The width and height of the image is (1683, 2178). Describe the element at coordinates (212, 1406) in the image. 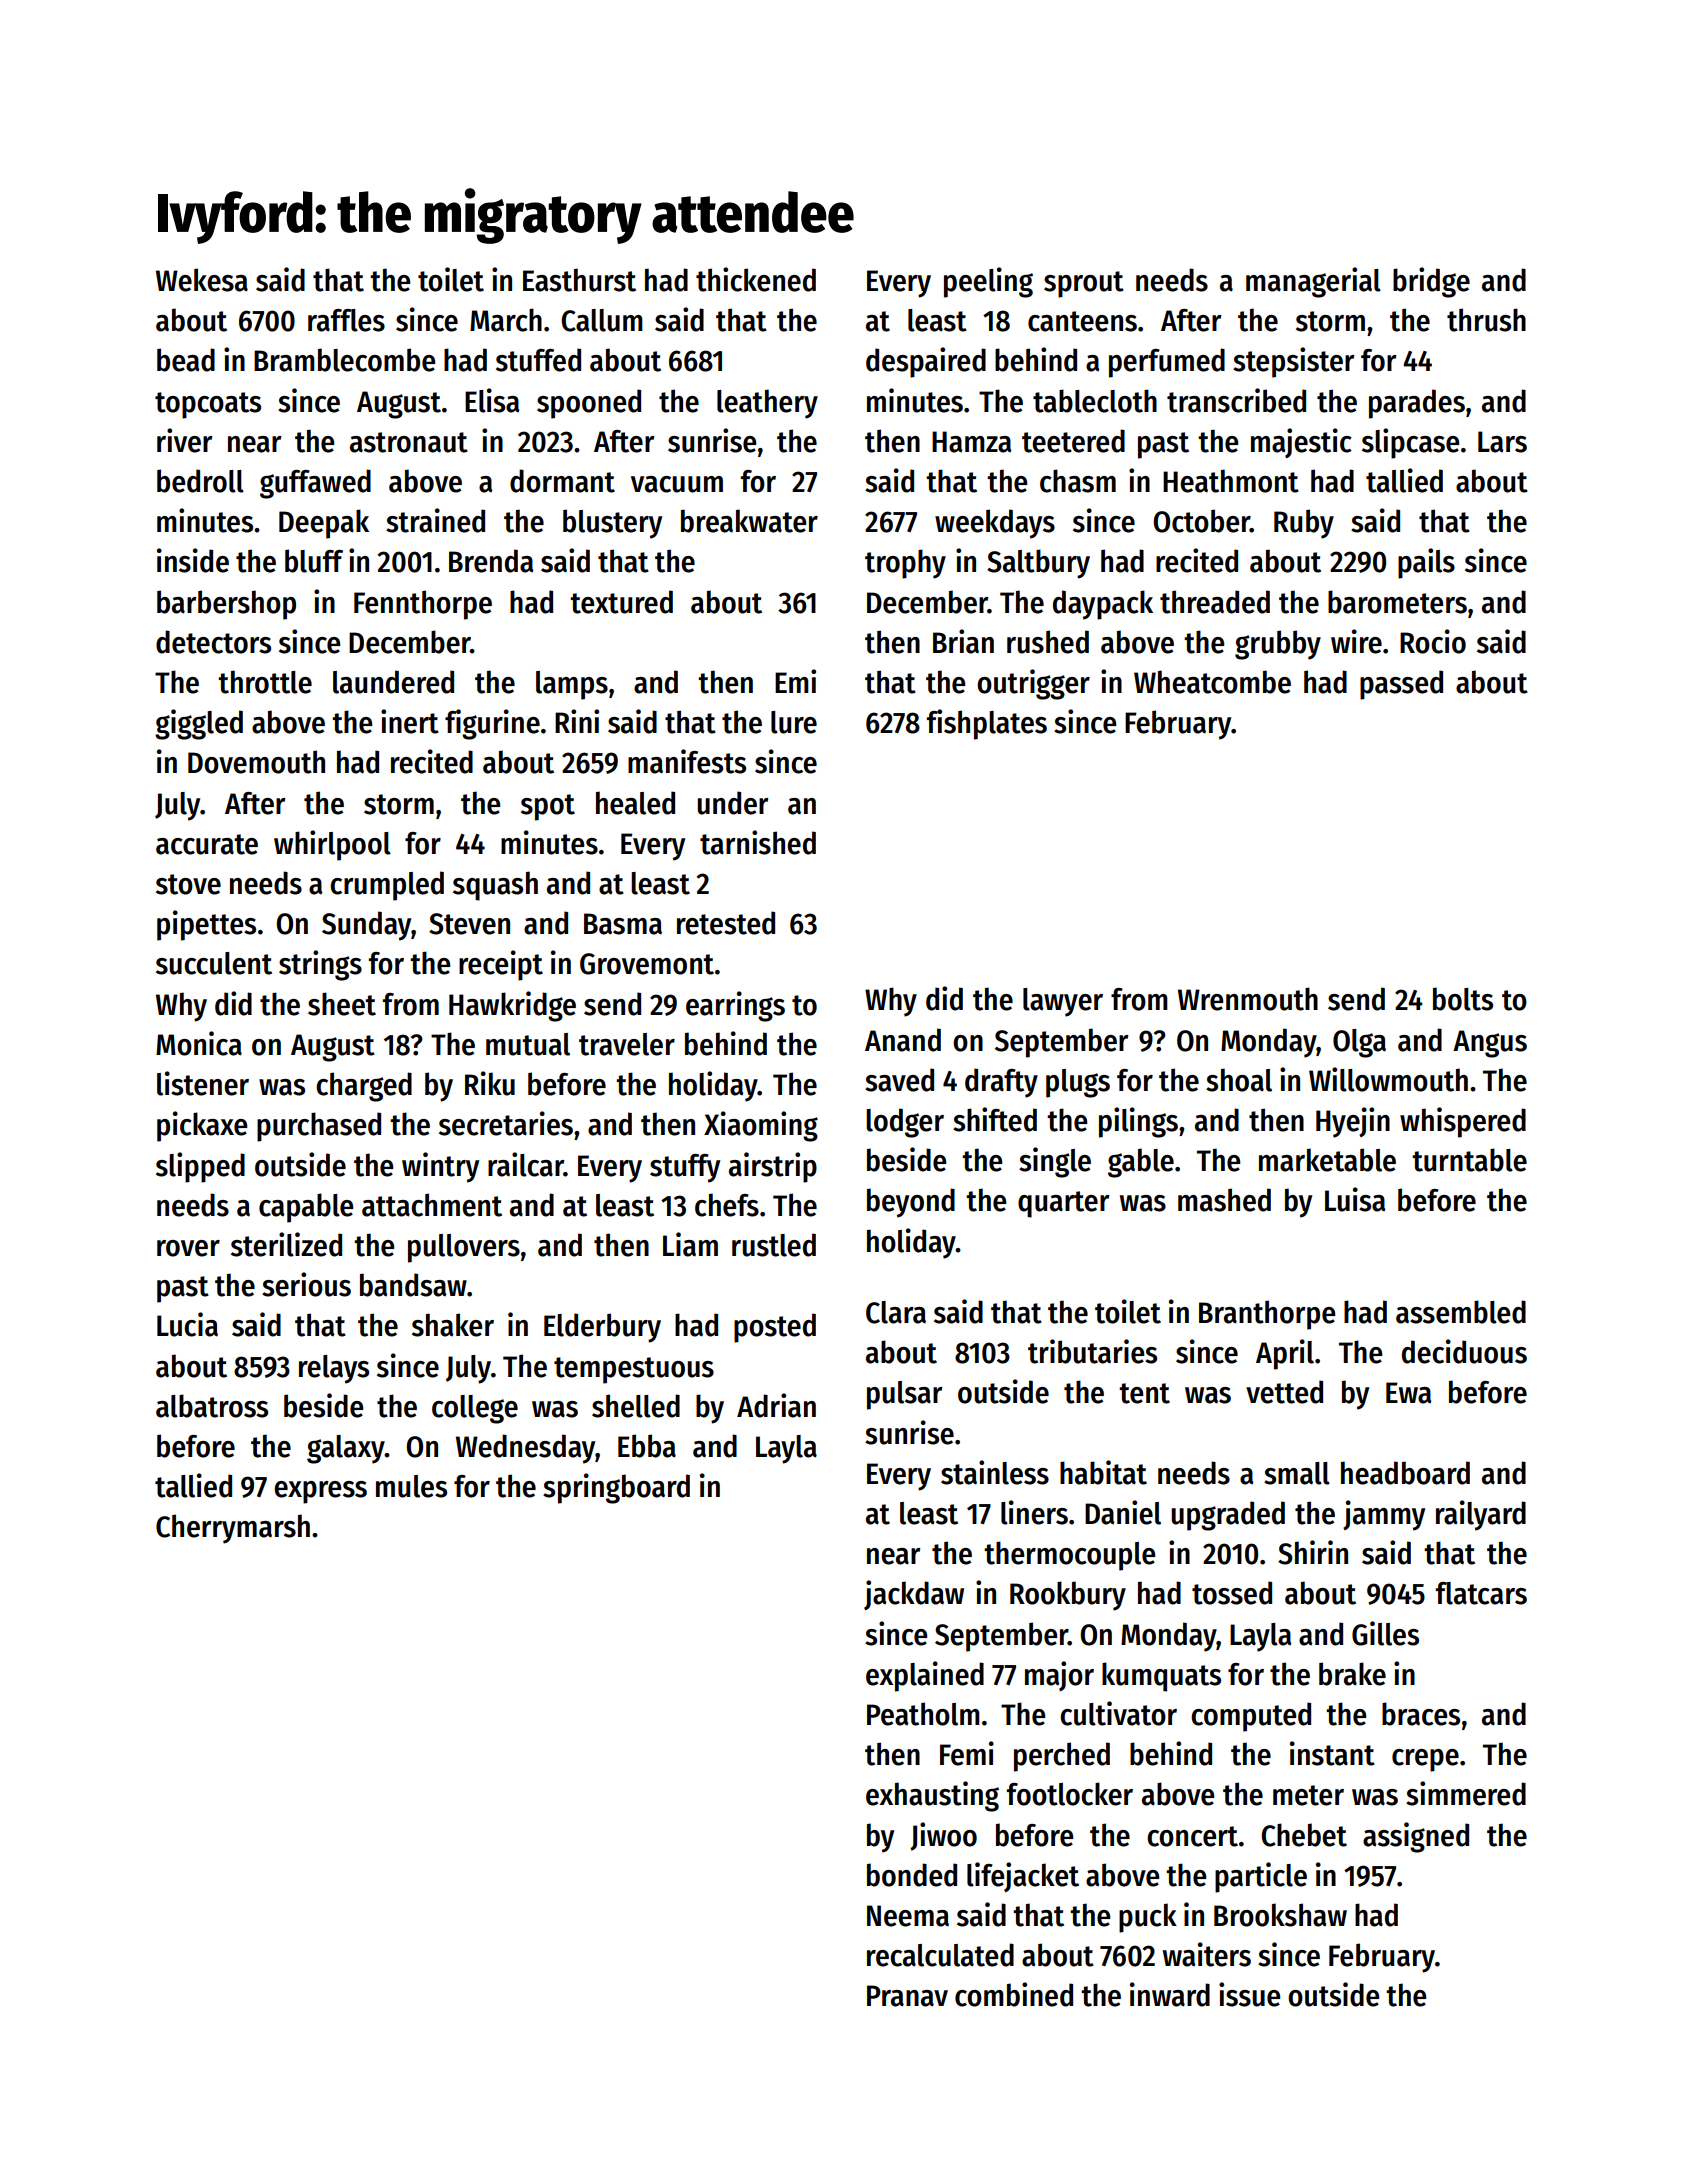

I see `albatross` at that location.
